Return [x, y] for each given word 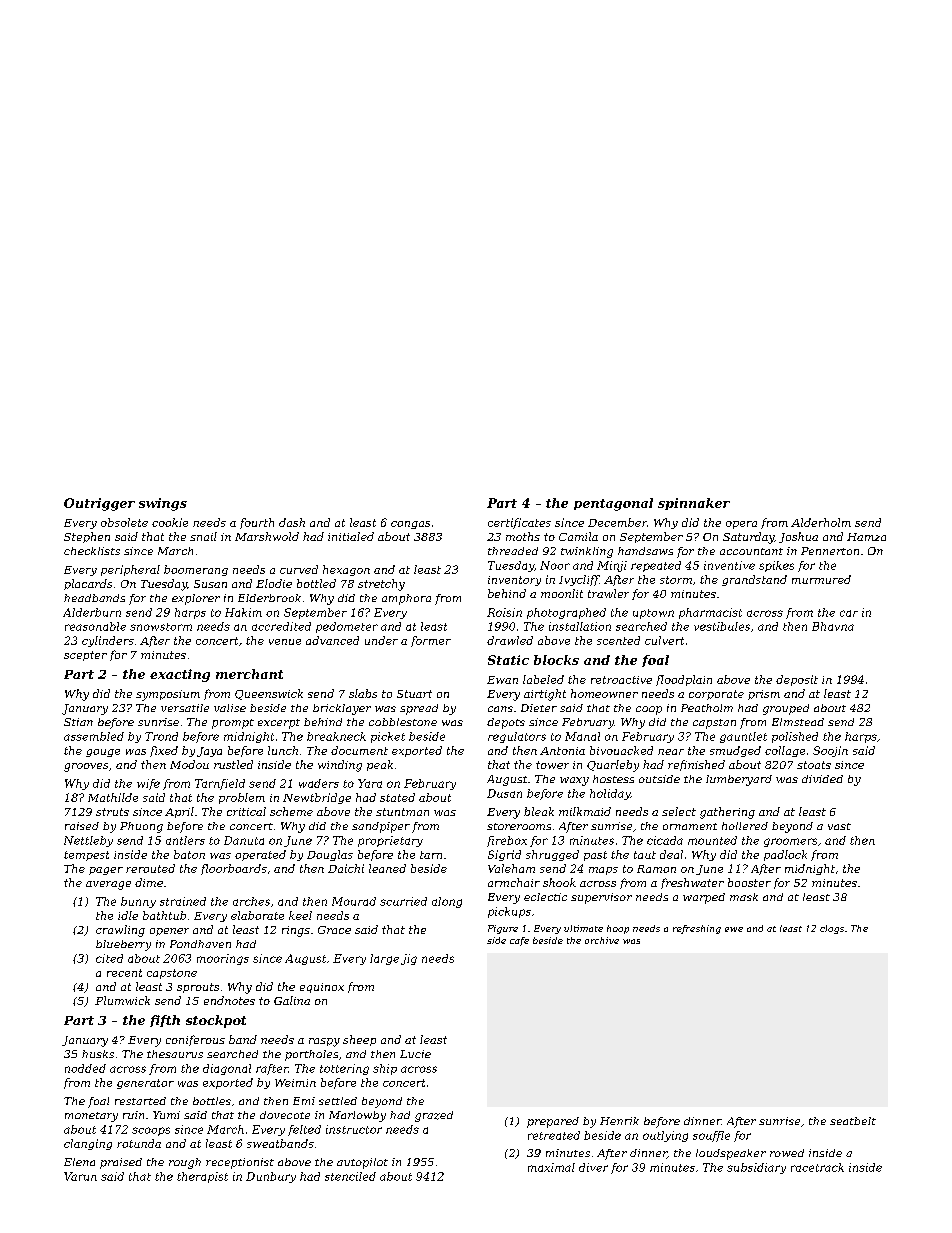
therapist [202, 1177]
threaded [513, 551]
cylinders [108, 641]
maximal [551, 1167]
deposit [797, 680]
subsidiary [756, 1168]
